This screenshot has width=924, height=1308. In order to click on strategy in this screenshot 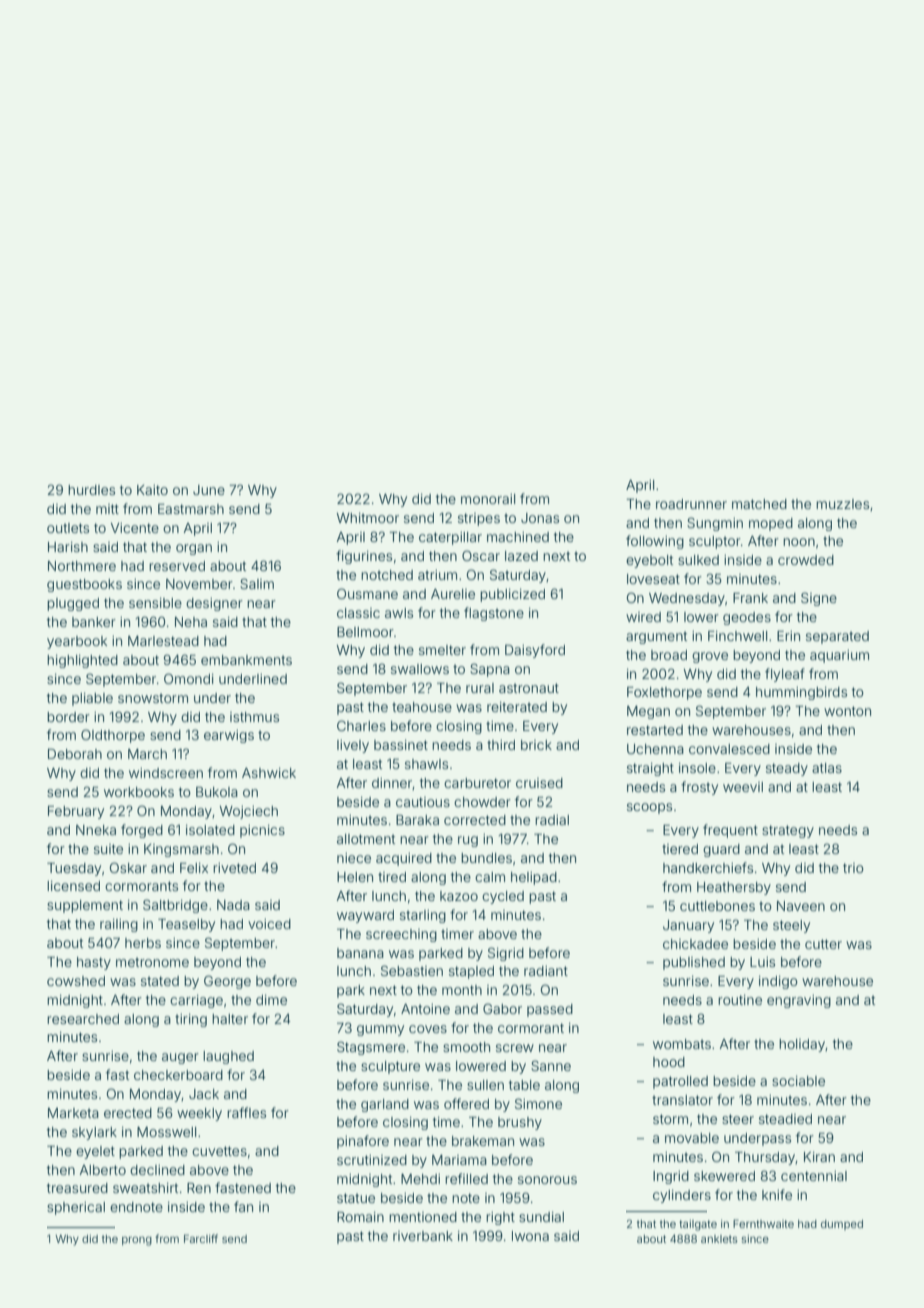, I will do `click(788, 831)`.
